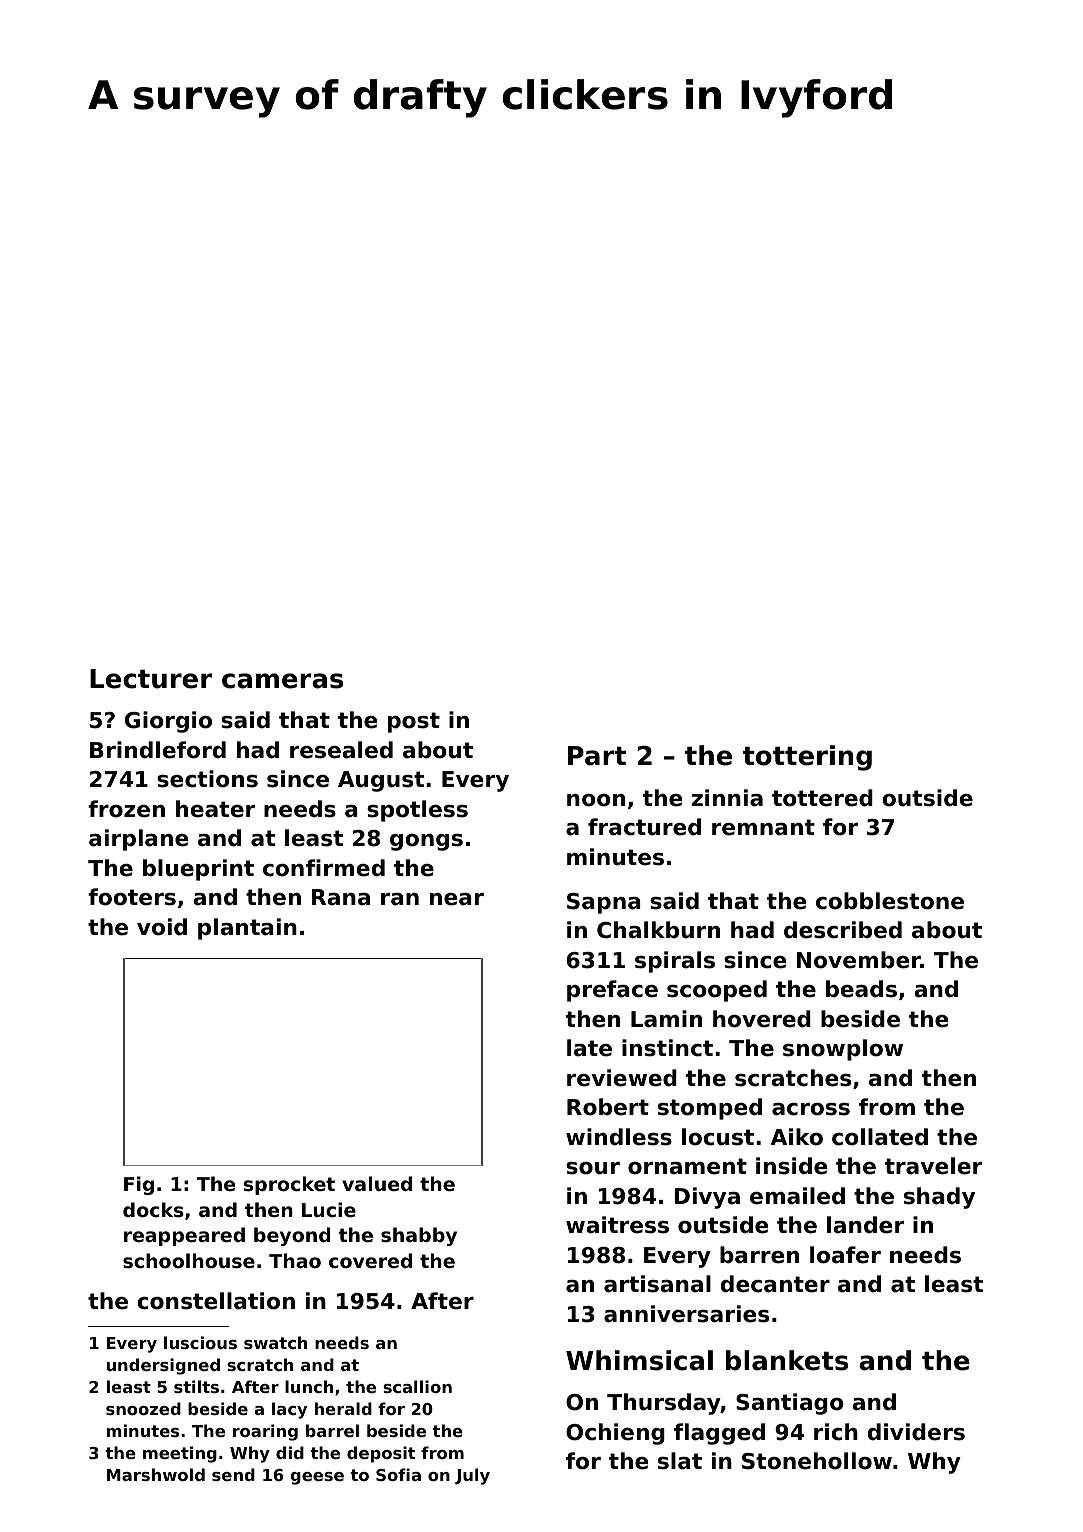 Image resolution: width=1083 pixels, height=1532 pixels. Describe the element at coordinates (763, 827) in the screenshot. I see `remnant` at that location.
